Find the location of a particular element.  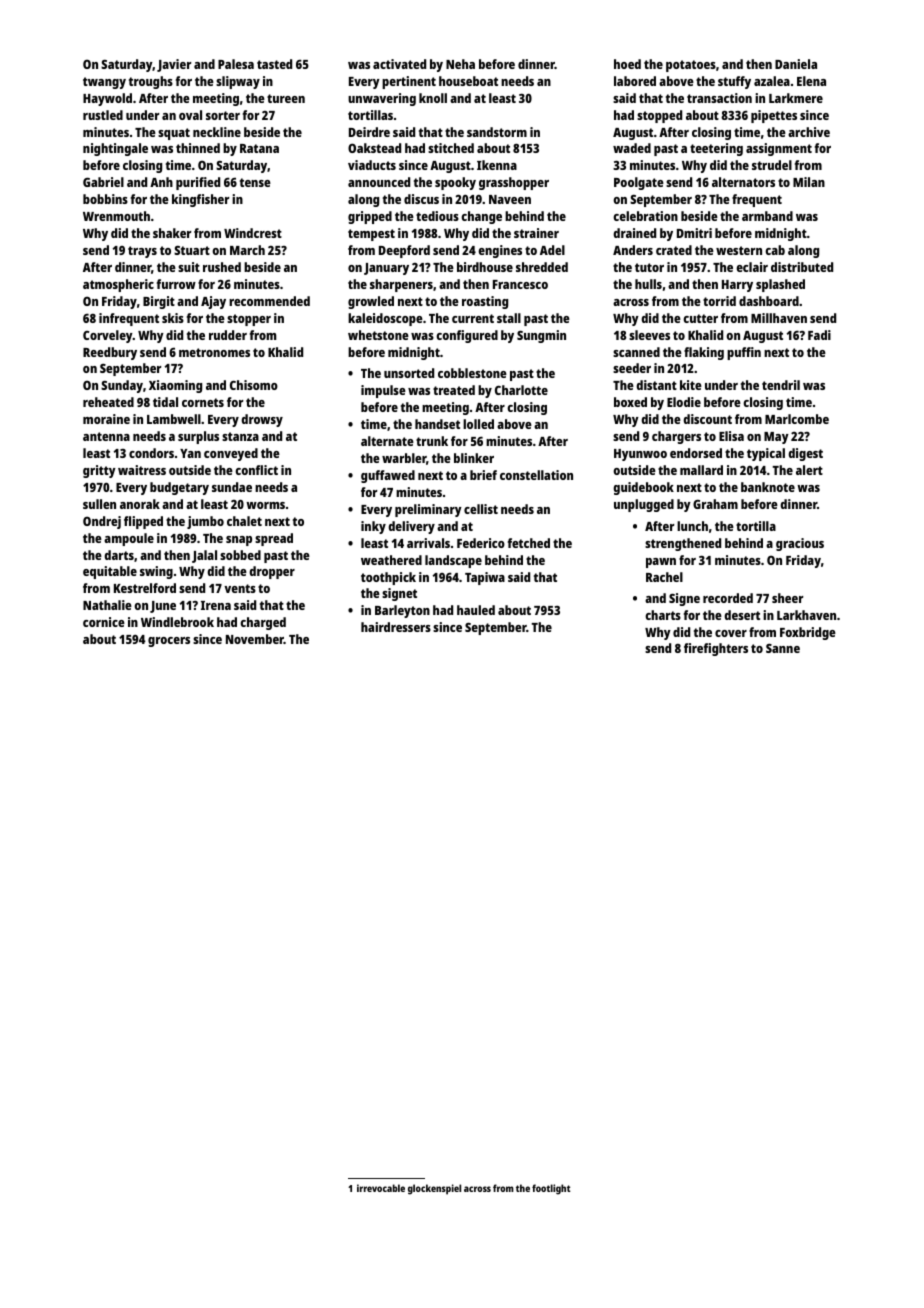

change is located at coordinates (481, 217).
